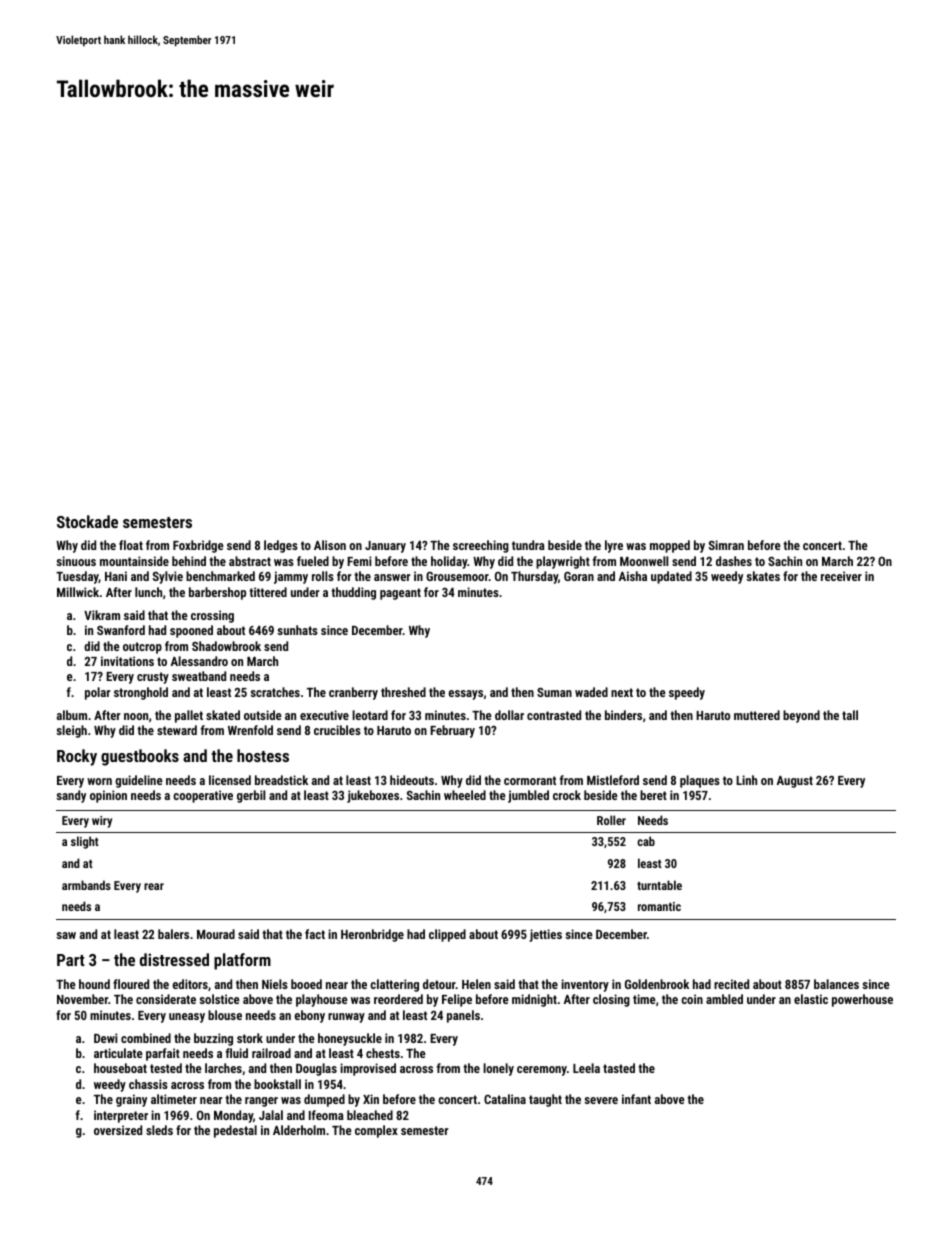 Image resolution: width=952 pixels, height=1233 pixels. What do you see at coordinates (87, 521) in the page?
I see `Stockade` at bounding box center [87, 521].
